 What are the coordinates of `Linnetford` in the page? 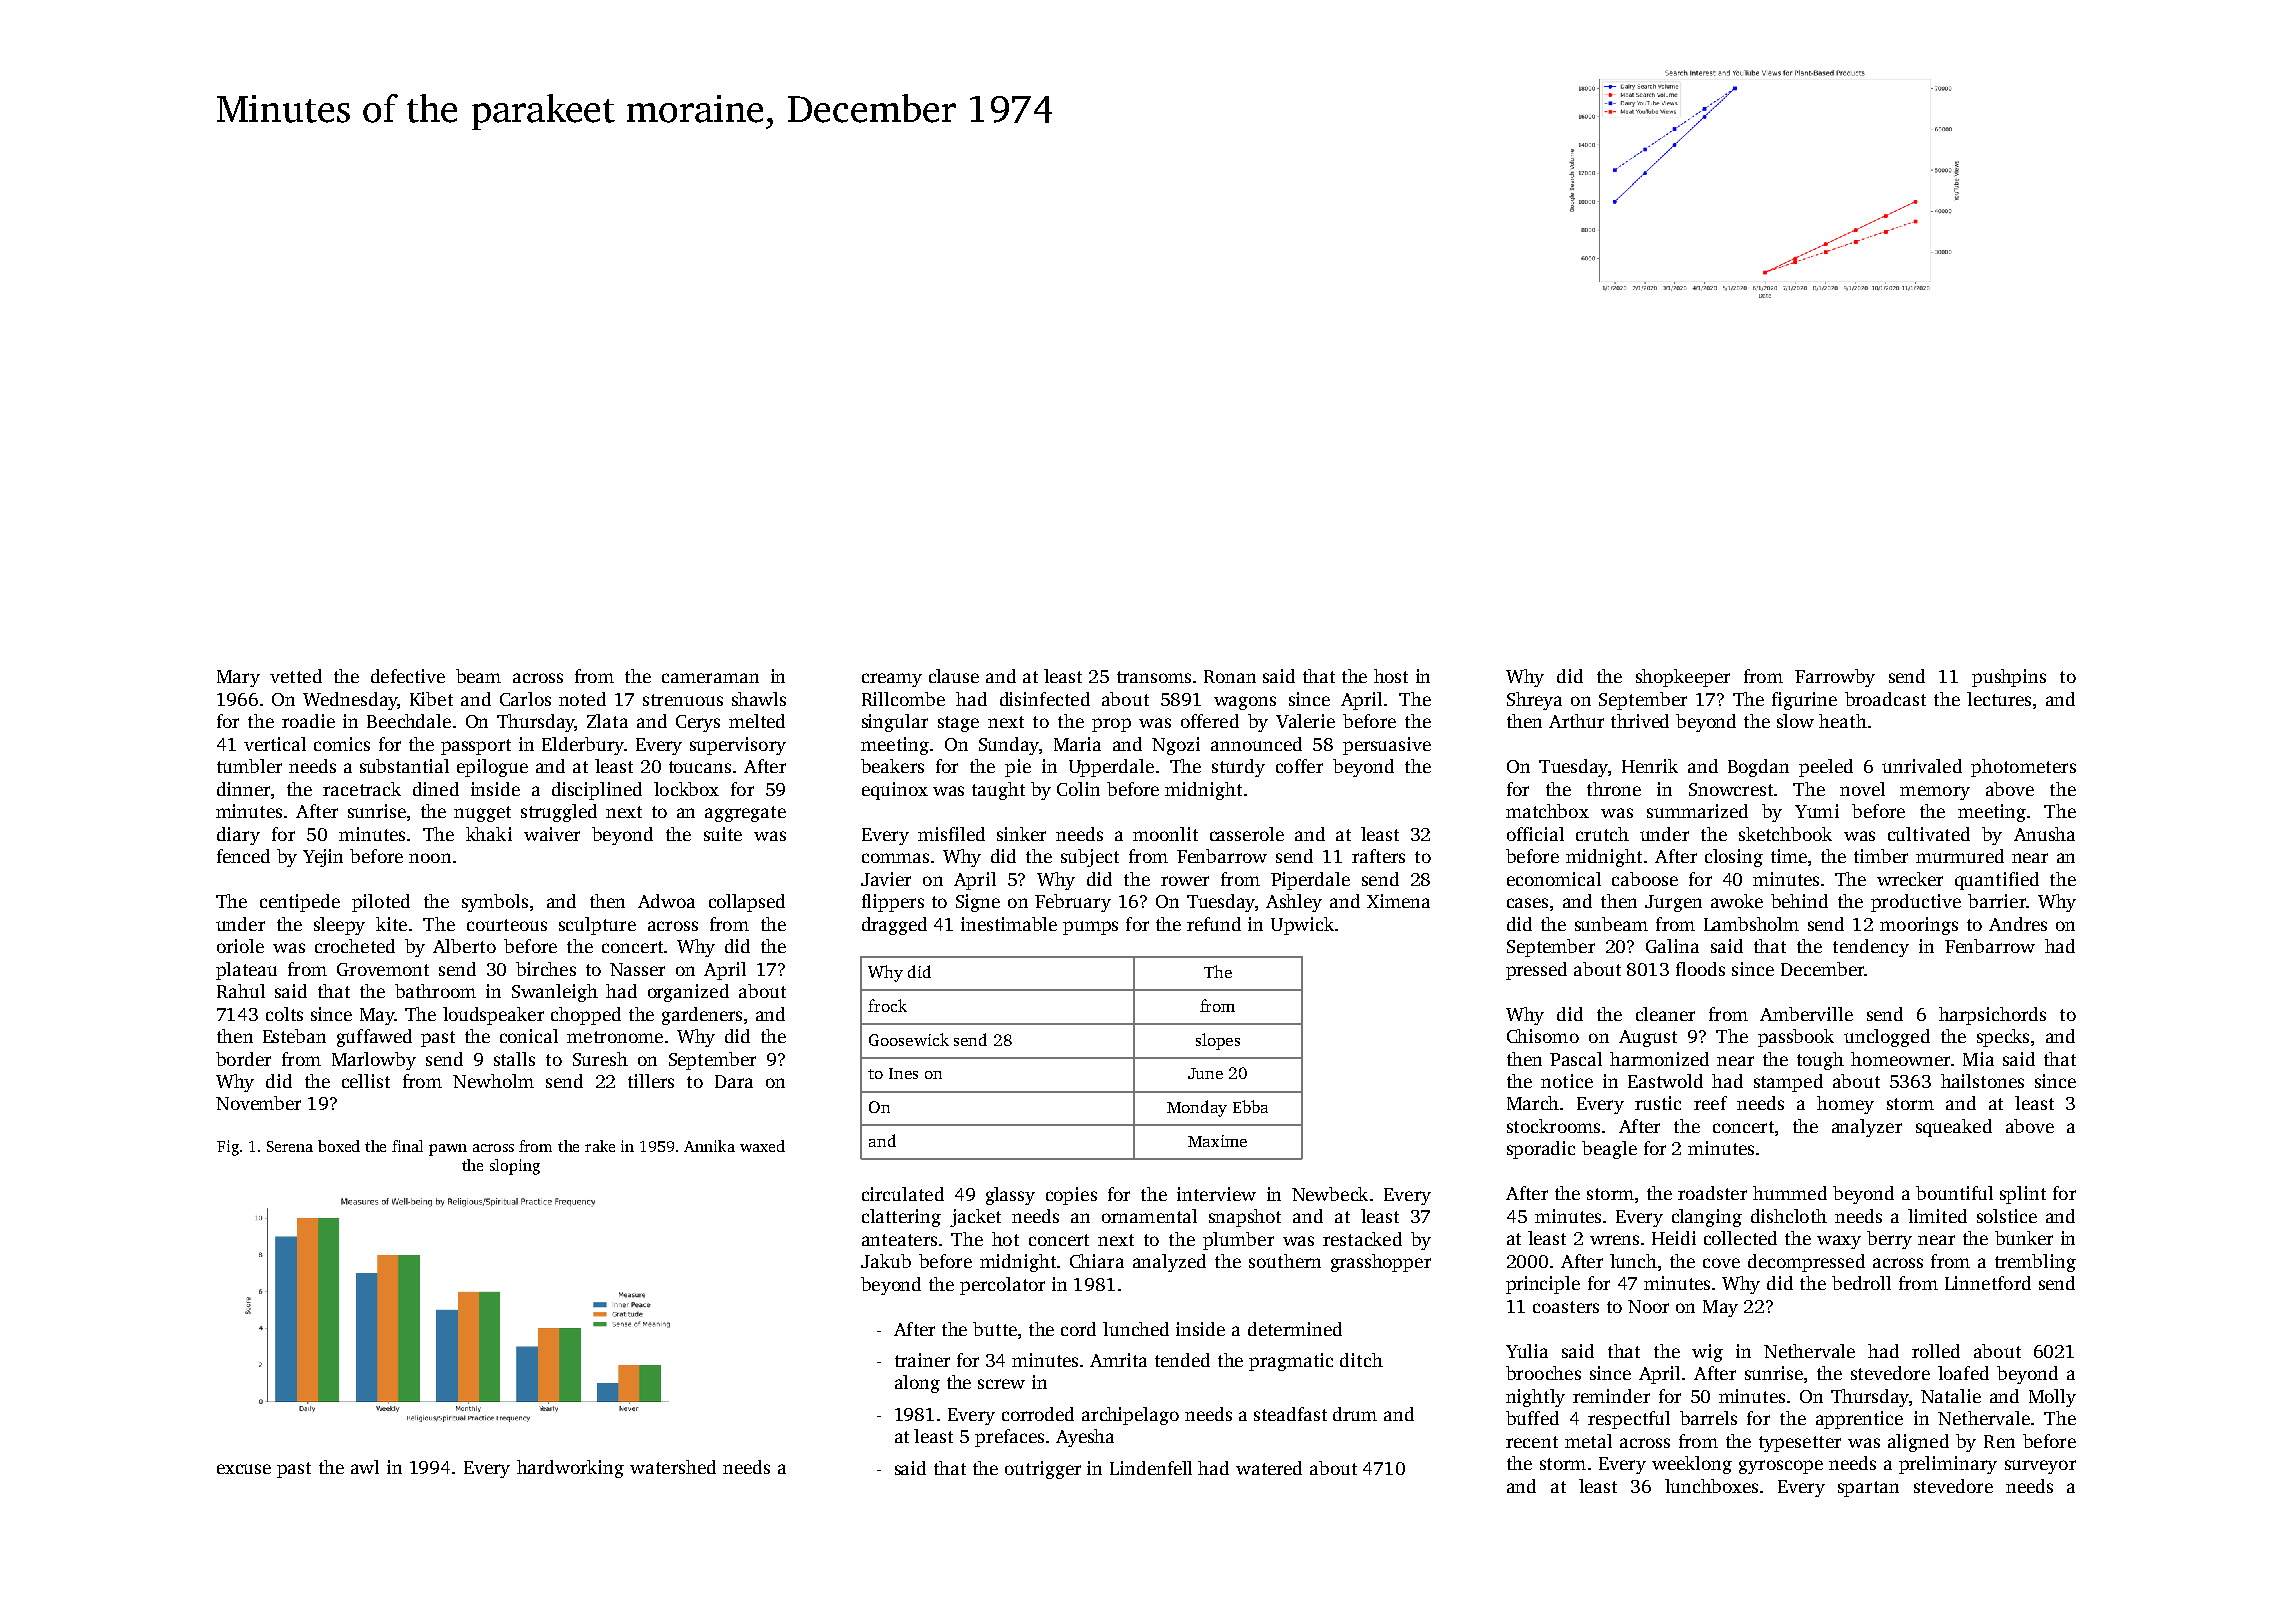 It's located at (1988, 1283).
